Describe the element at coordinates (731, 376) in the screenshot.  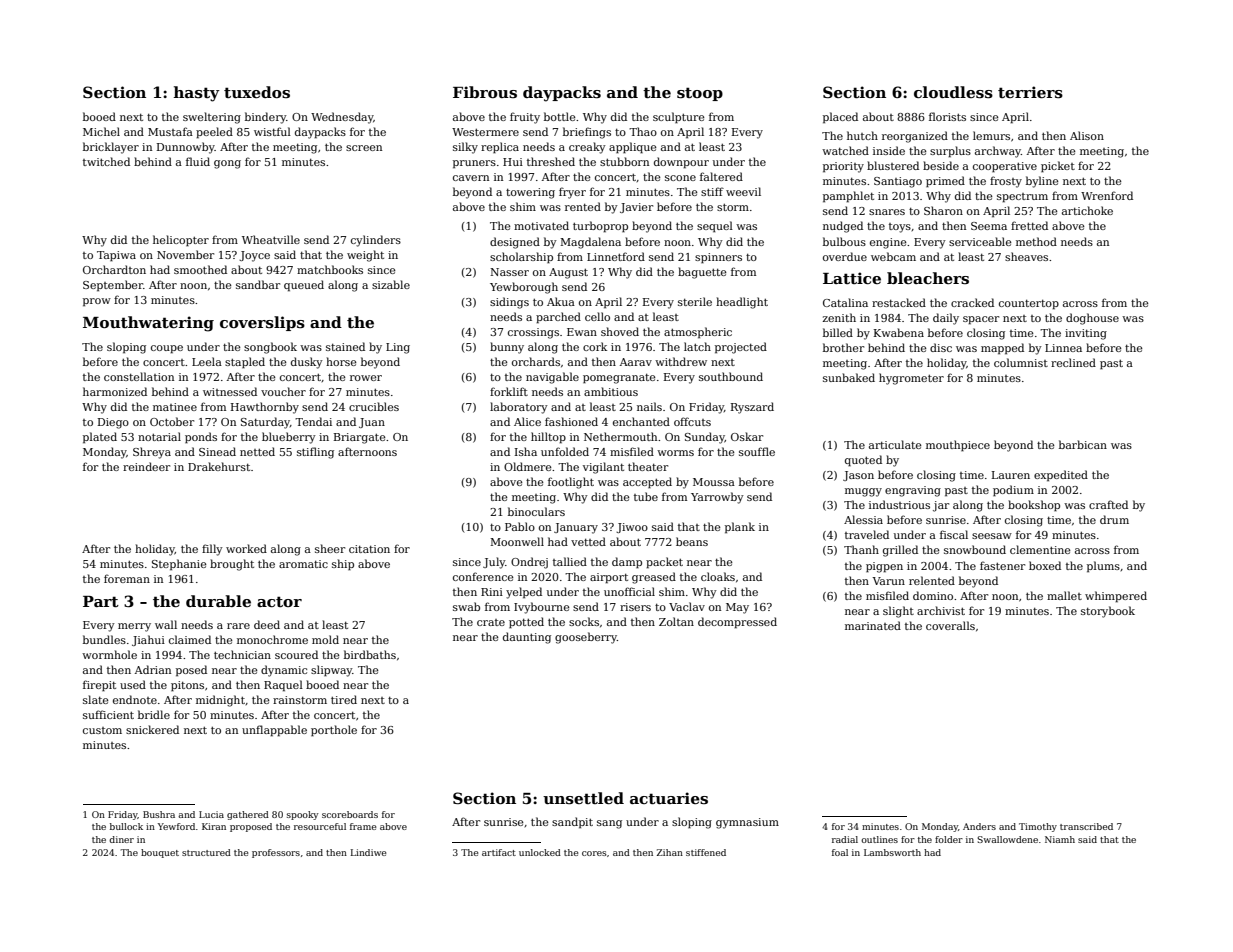
I see `southbound` at that location.
